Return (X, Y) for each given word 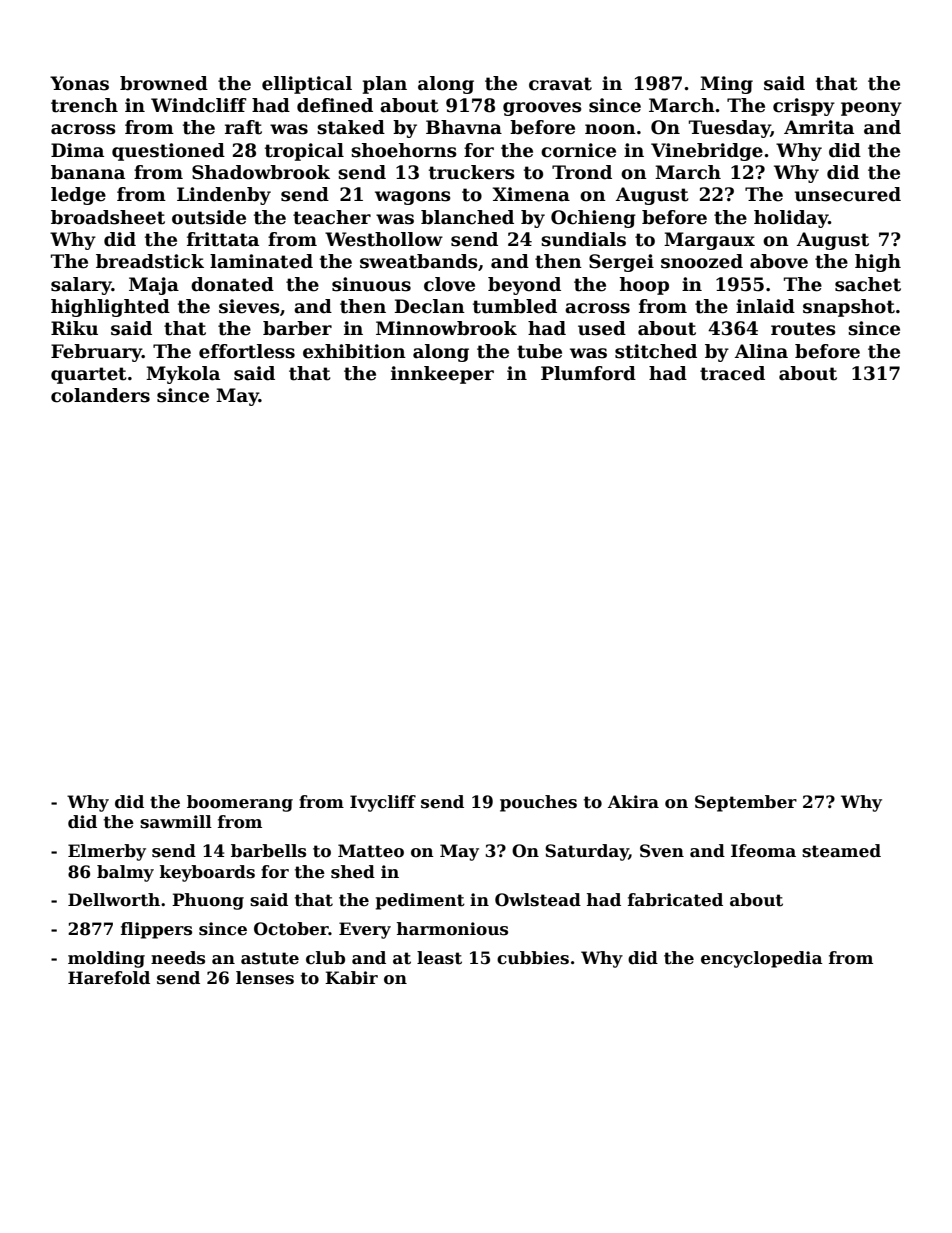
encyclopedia (762, 959)
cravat (560, 84)
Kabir (351, 978)
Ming (726, 85)
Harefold (109, 978)
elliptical (307, 85)
